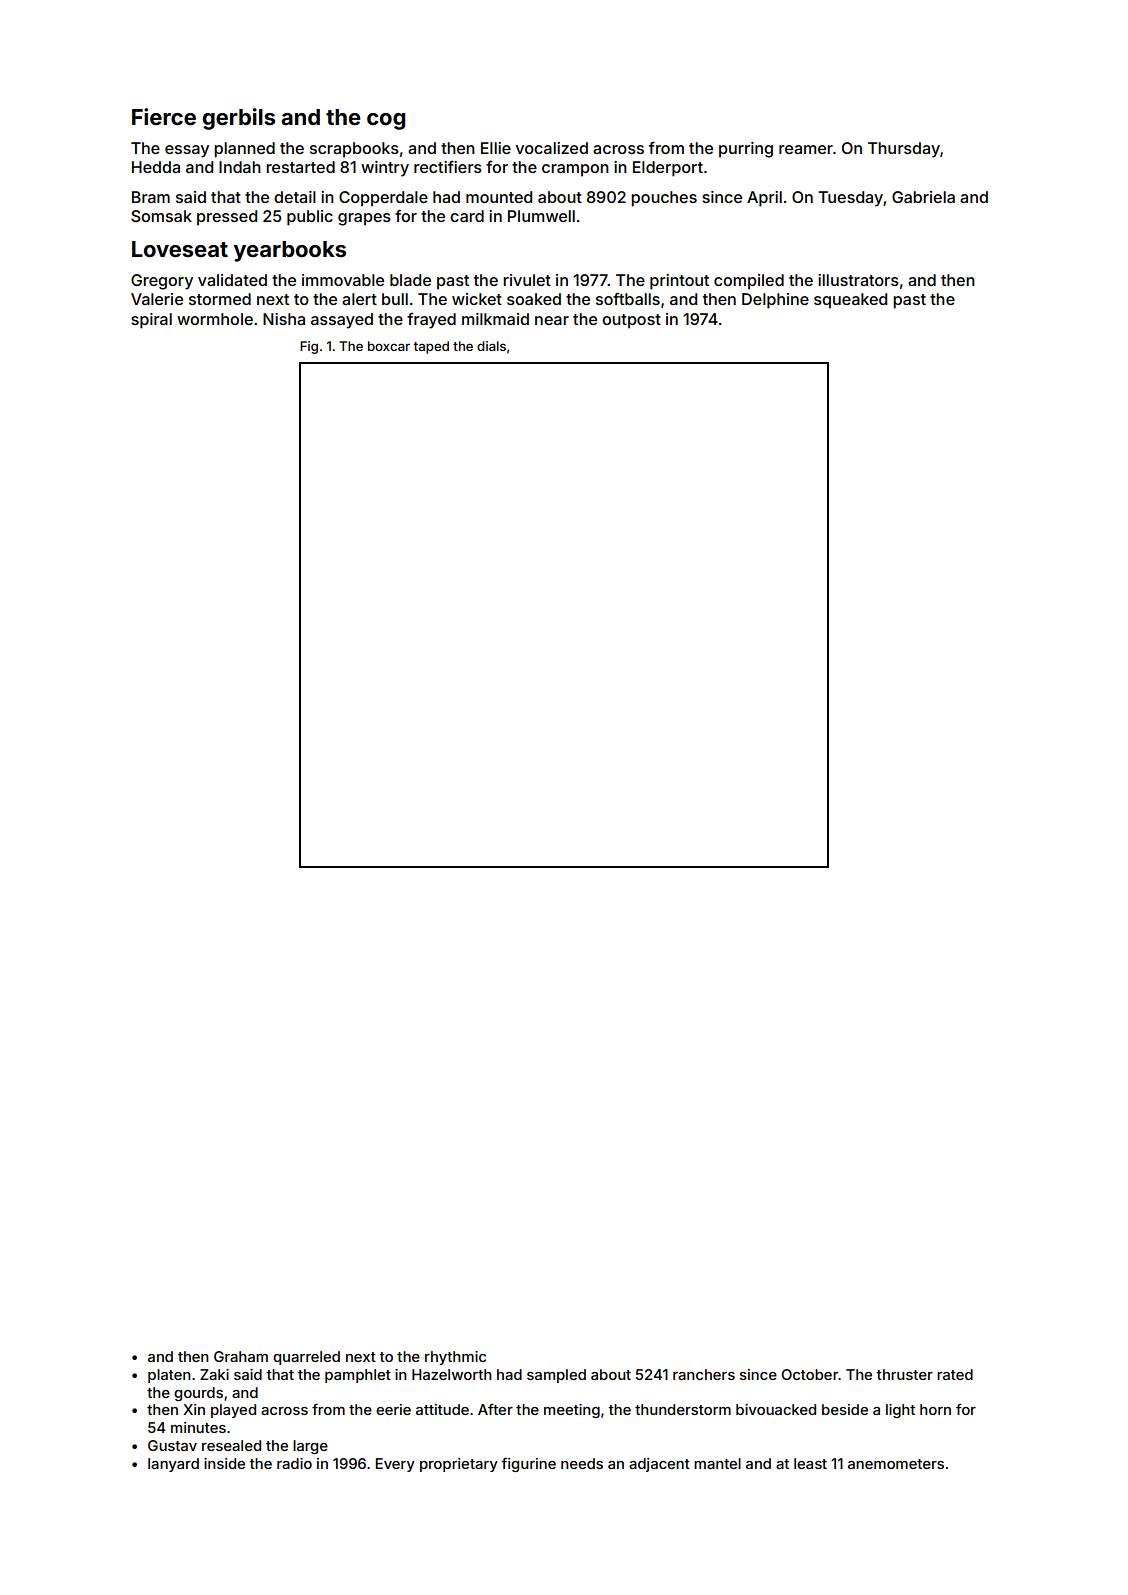 The height and width of the screenshot is (1595, 1128). I want to click on October, so click(809, 1374).
